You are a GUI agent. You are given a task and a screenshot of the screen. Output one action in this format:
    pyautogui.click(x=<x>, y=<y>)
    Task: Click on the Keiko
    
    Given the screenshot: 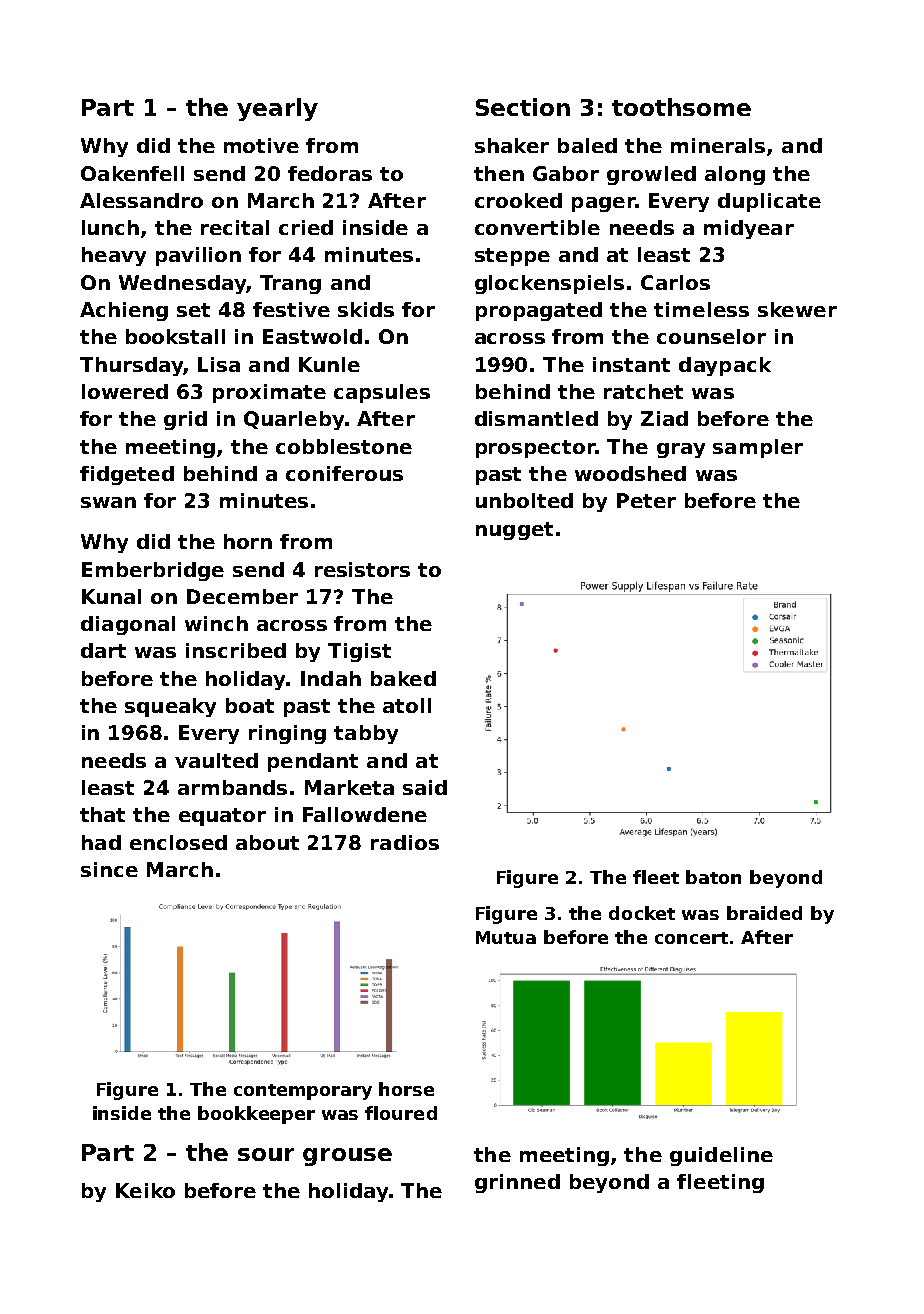 What is the action you would take?
    pyautogui.click(x=145, y=1190)
